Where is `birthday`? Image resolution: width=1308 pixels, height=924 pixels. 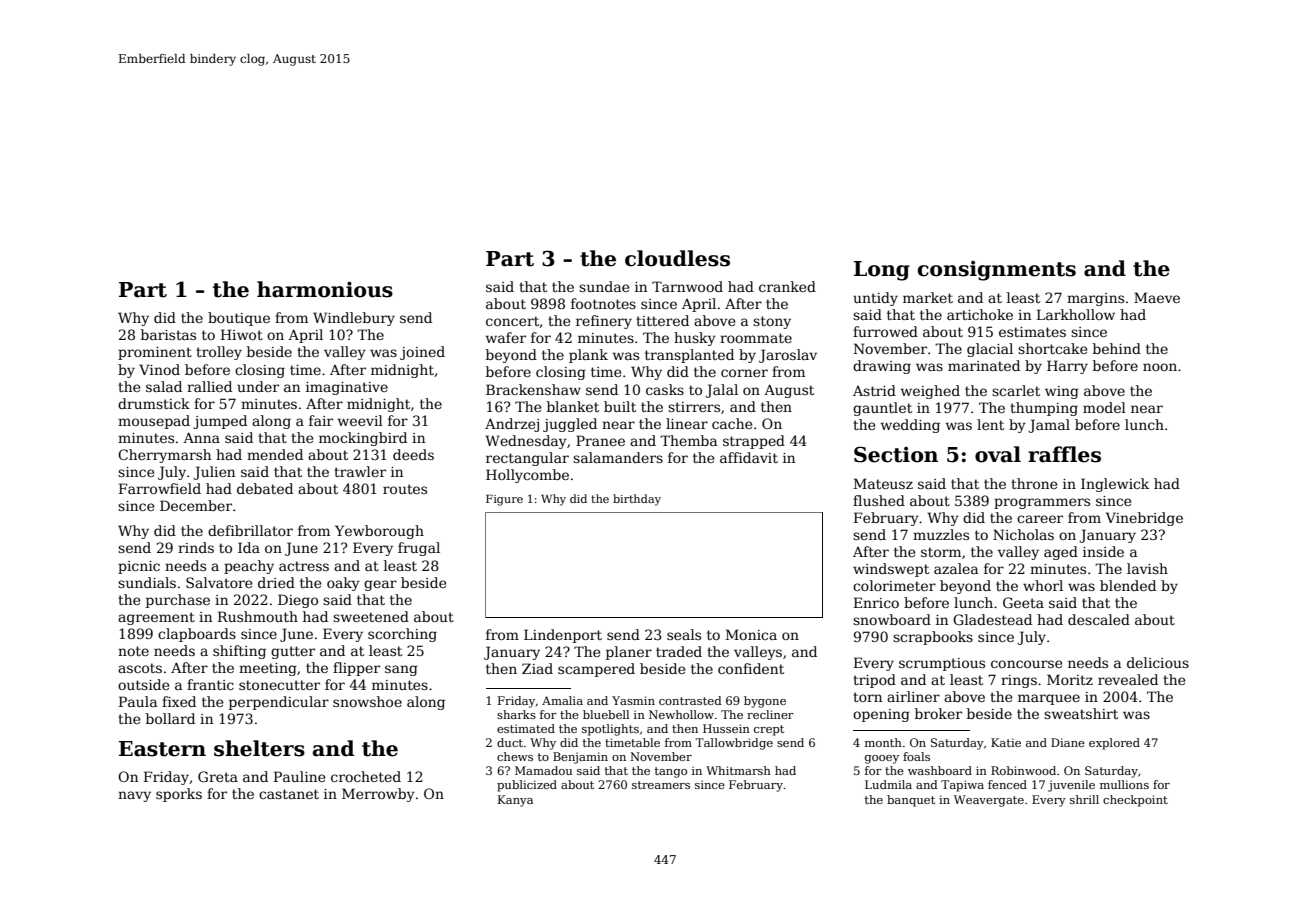 birthday is located at coordinates (637, 500).
